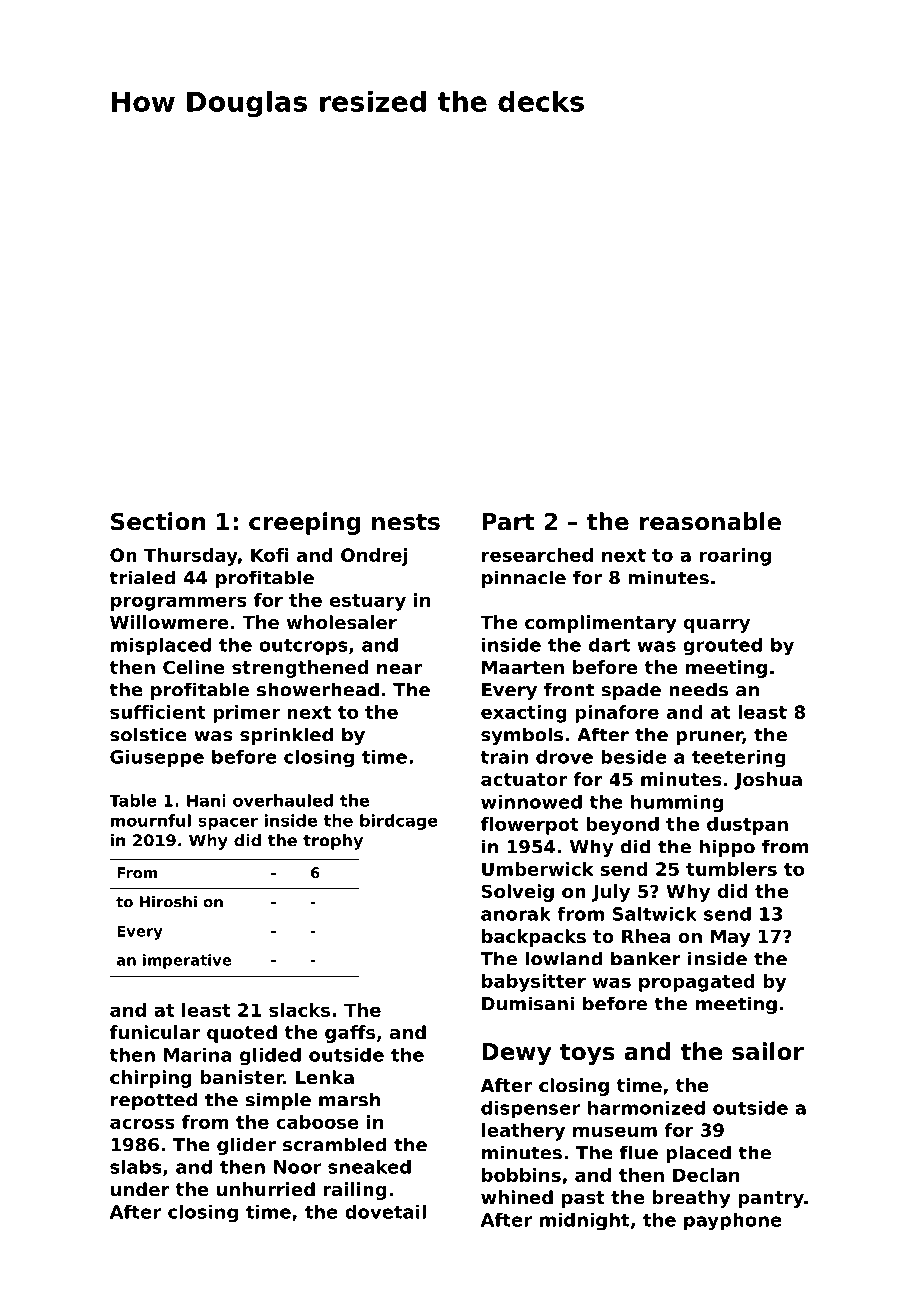  Describe the element at coordinates (246, 1146) in the image. I see `glider` at that location.
